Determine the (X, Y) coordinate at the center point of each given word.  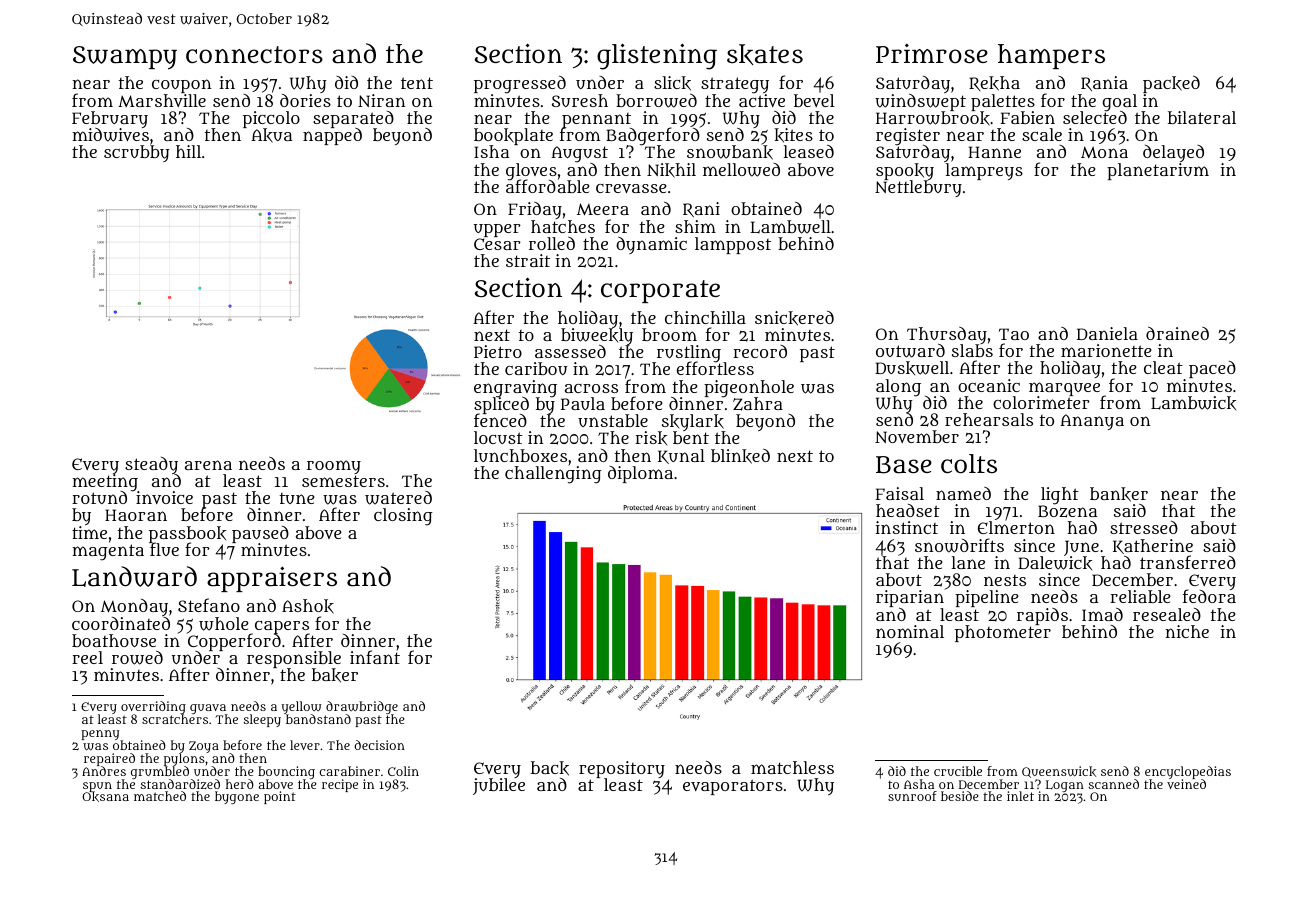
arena (208, 465)
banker (1119, 494)
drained (1177, 333)
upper (497, 230)
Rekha (994, 83)
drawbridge (362, 708)
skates (765, 54)
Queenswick (1059, 772)
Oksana (105, 797)
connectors (254, 54)
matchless (792, 767)
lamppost (733, 245)
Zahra (758, 404)
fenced (500, 420)
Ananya (1092, 422)
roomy (334, 467)
